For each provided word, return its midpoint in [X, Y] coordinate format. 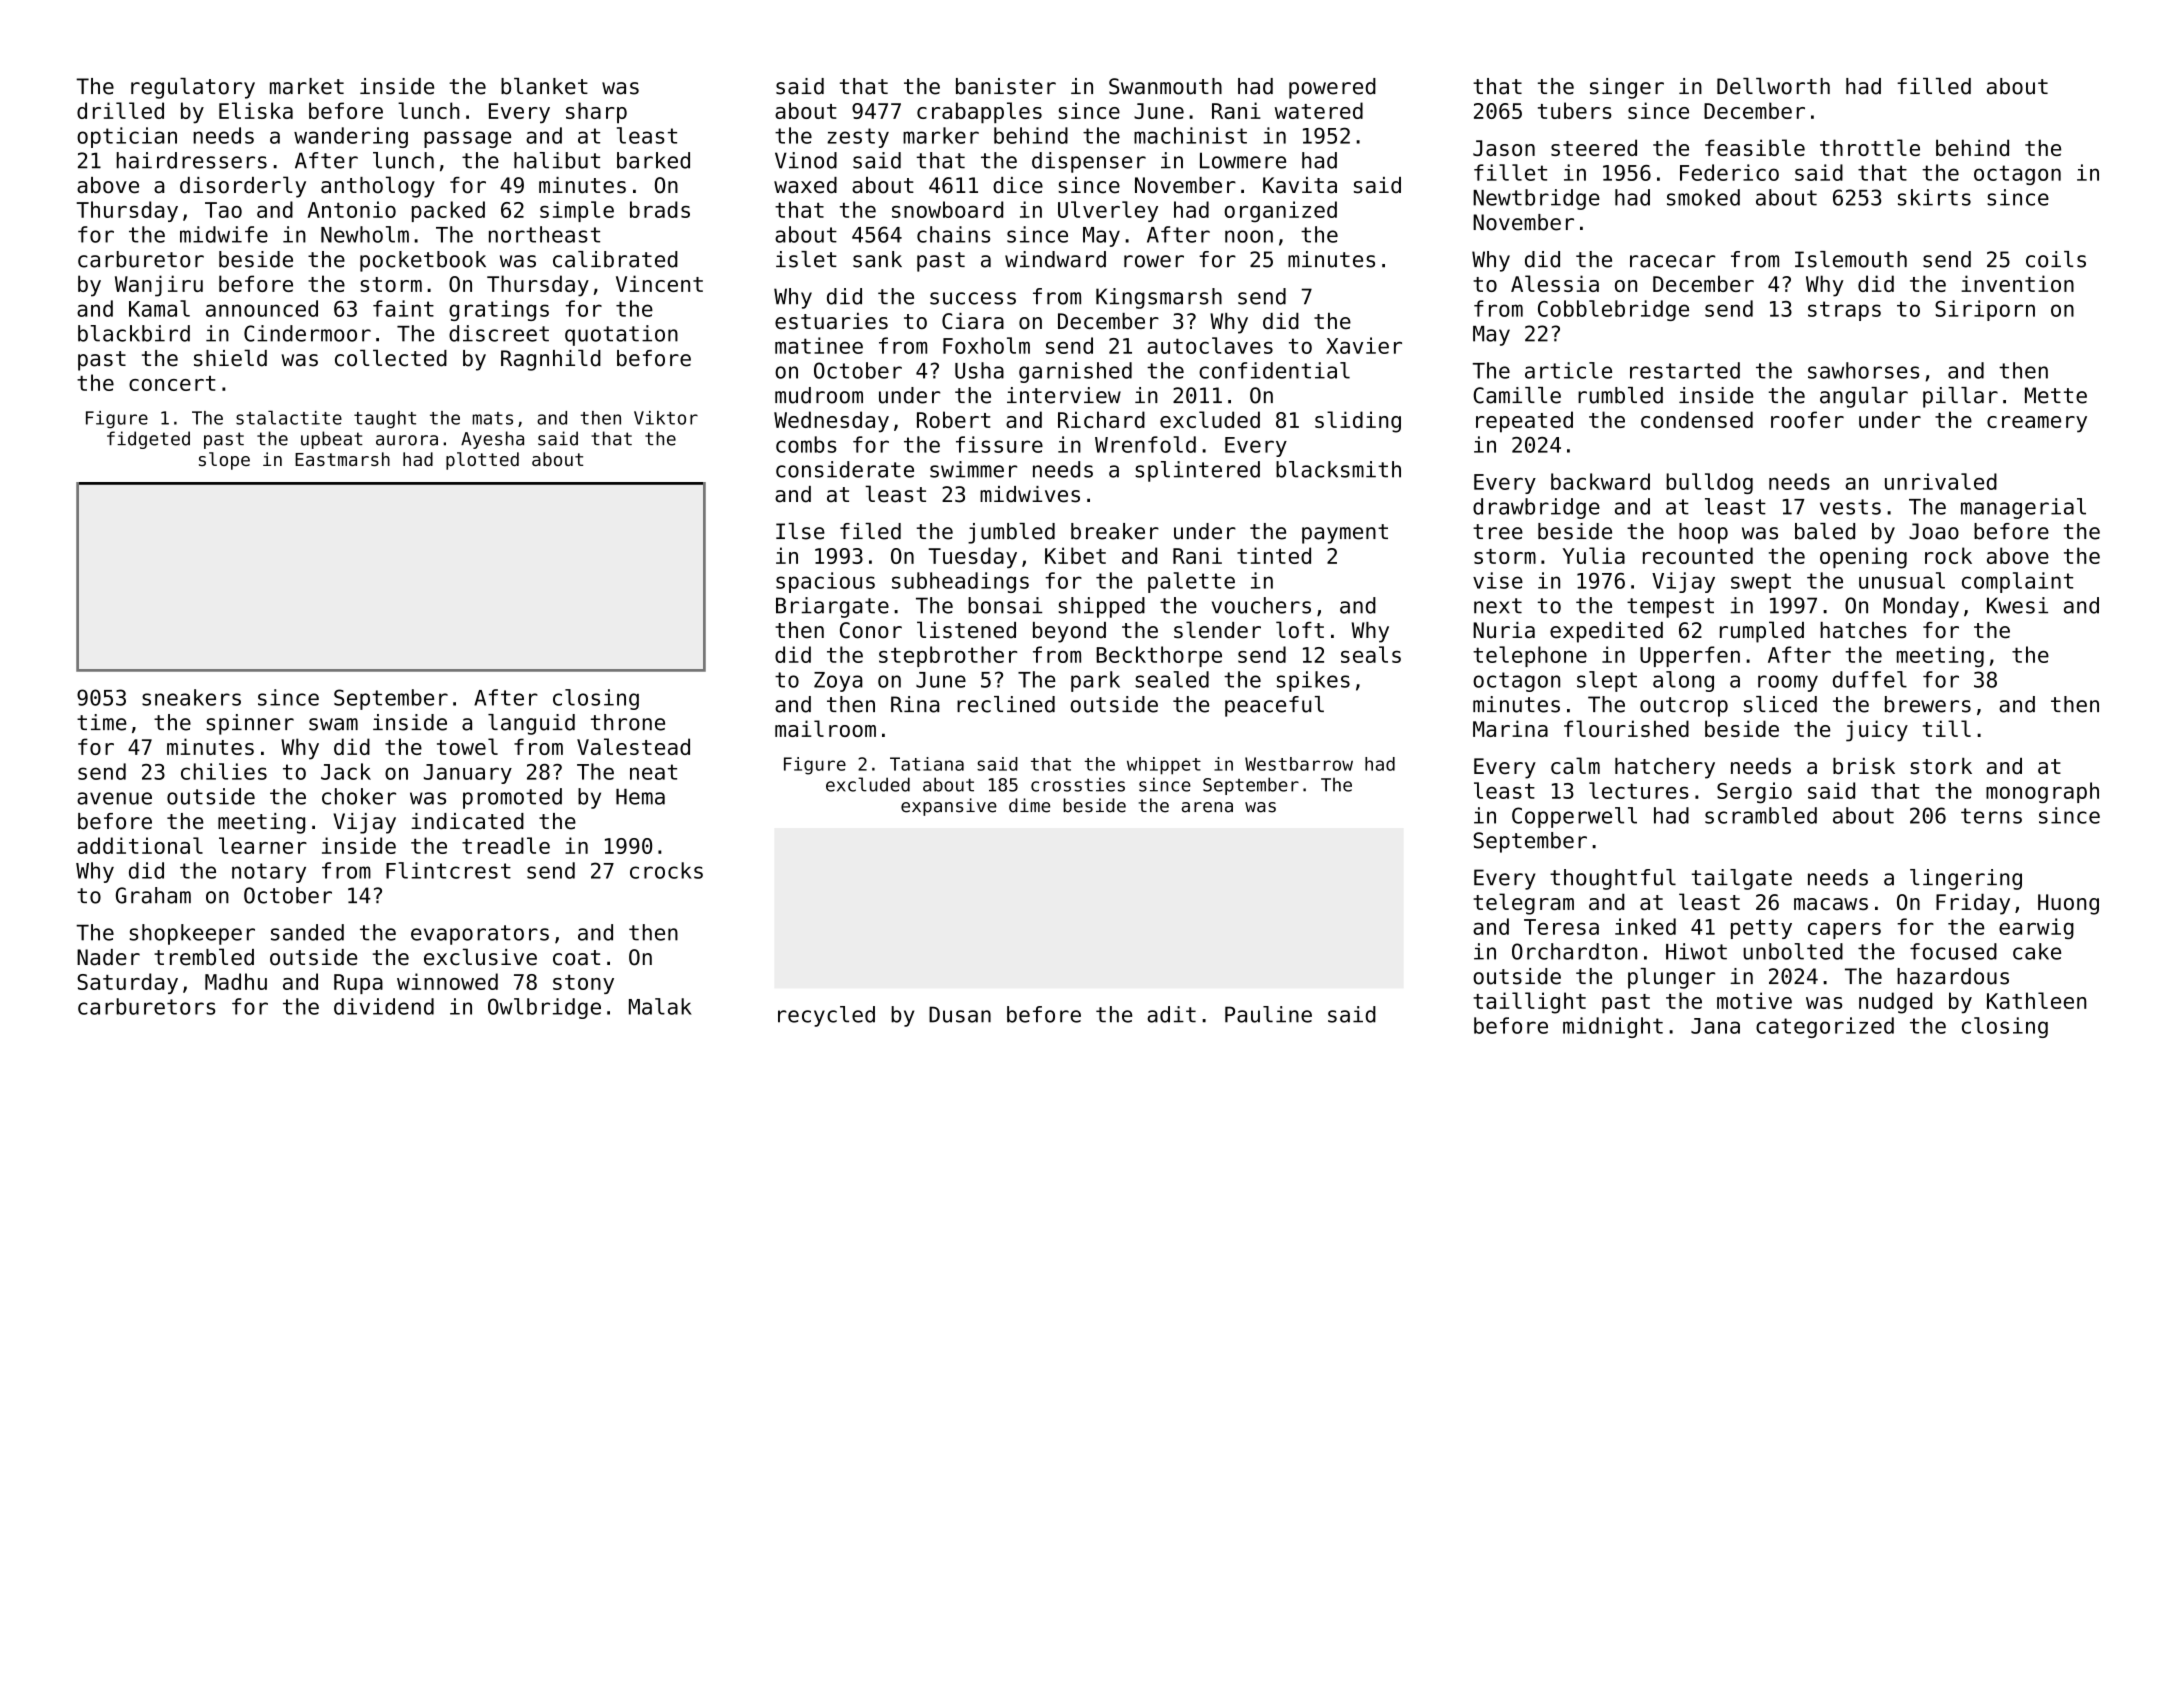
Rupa [358, 984]
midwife [224, 234]
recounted [1698, 555]
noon [1249, 236]
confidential [1274, 370]
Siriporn [1985, 310]
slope [224, 461]
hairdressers [192, 160]
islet [806, 259]
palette [1191, 582]
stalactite [289, 417]
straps [1844, 311]
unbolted [1793, 951]
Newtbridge [1536, 199]
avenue [114, 798]
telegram [1523, 904]
